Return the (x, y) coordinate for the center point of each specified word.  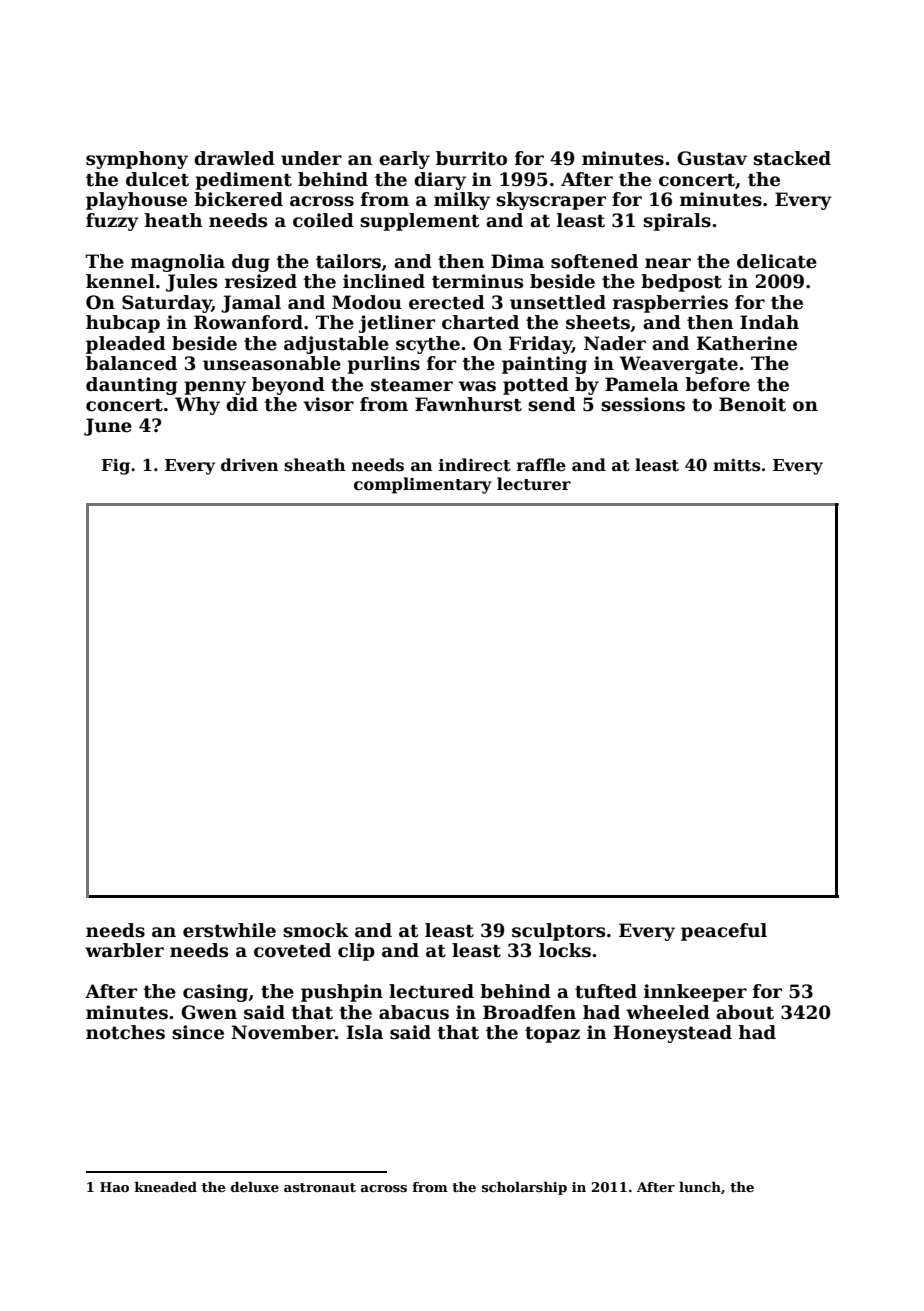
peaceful (724, 932)
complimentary (423, 485)
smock (316, 930)
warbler (124, 950)
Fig (115, 467)
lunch (700, 1187)
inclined (384, 281)
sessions (643, 404)
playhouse (136, 201)
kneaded (166, 1187)
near (668, 263)
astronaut (320, 1187)
